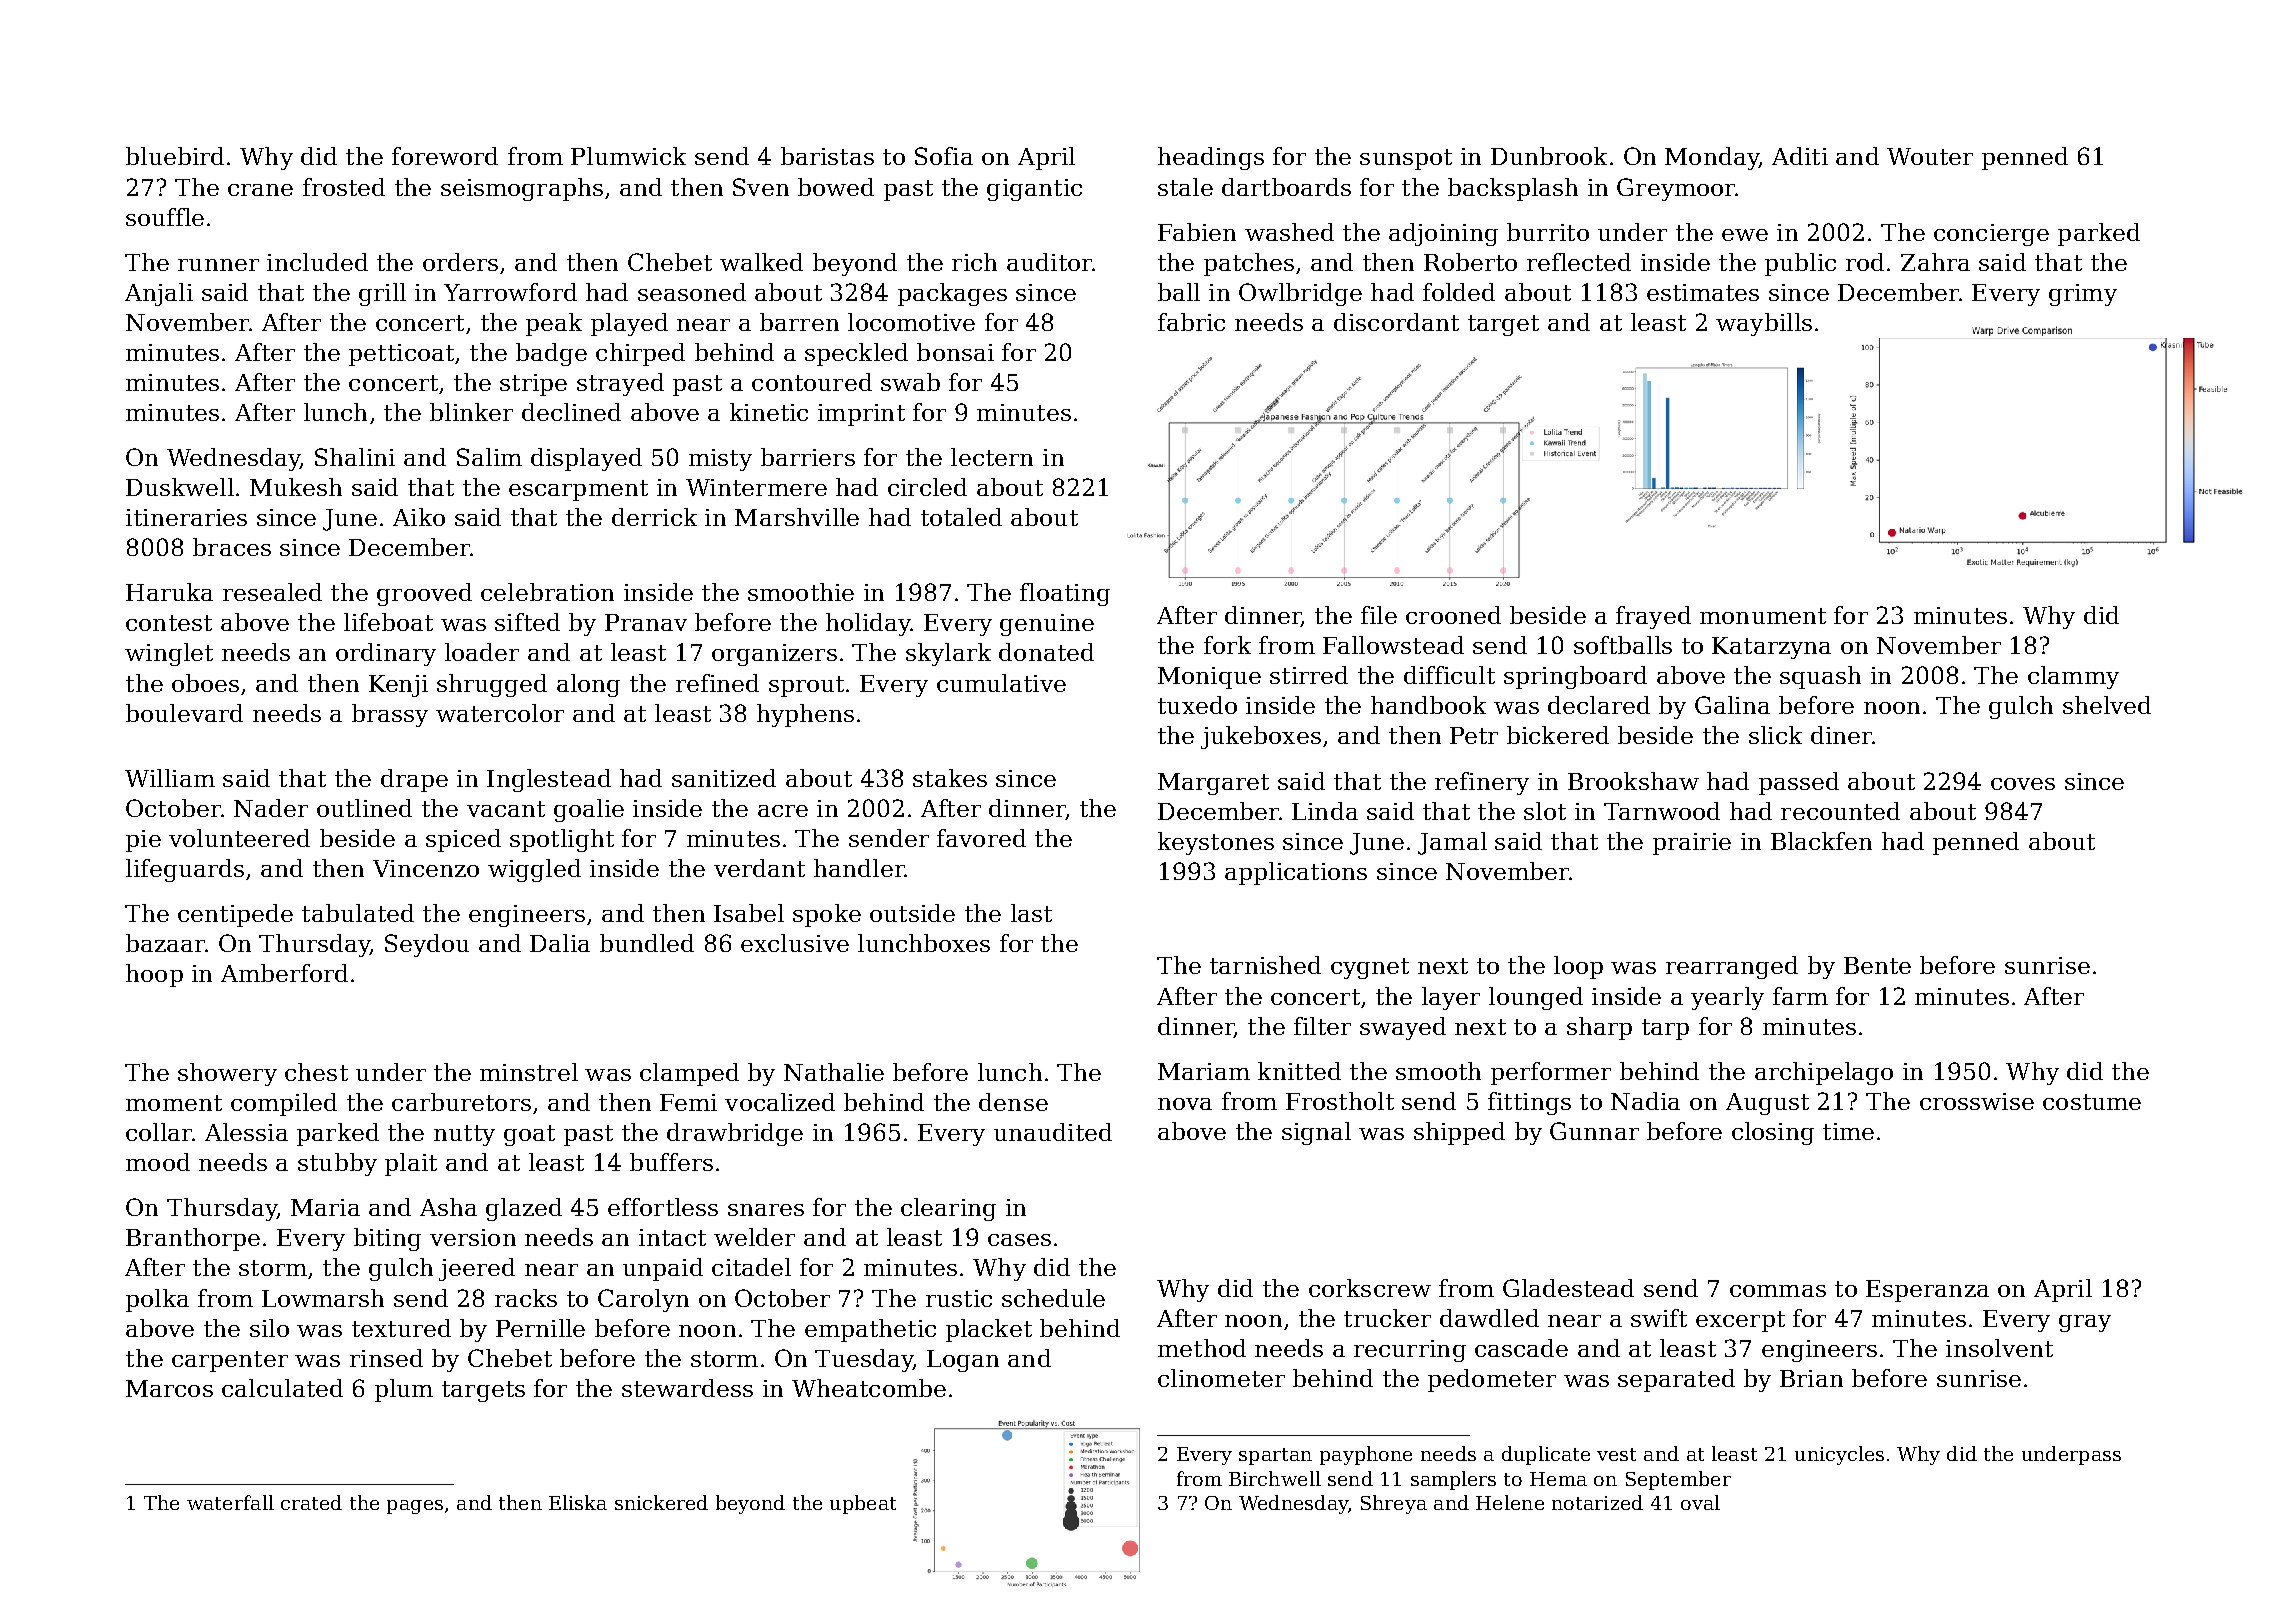 This screenshot has width=2282, height=1614. What do you see at coordinates (955, 352) in the screenshot?
I see `bonsai` at bounding box center [955, 352].
